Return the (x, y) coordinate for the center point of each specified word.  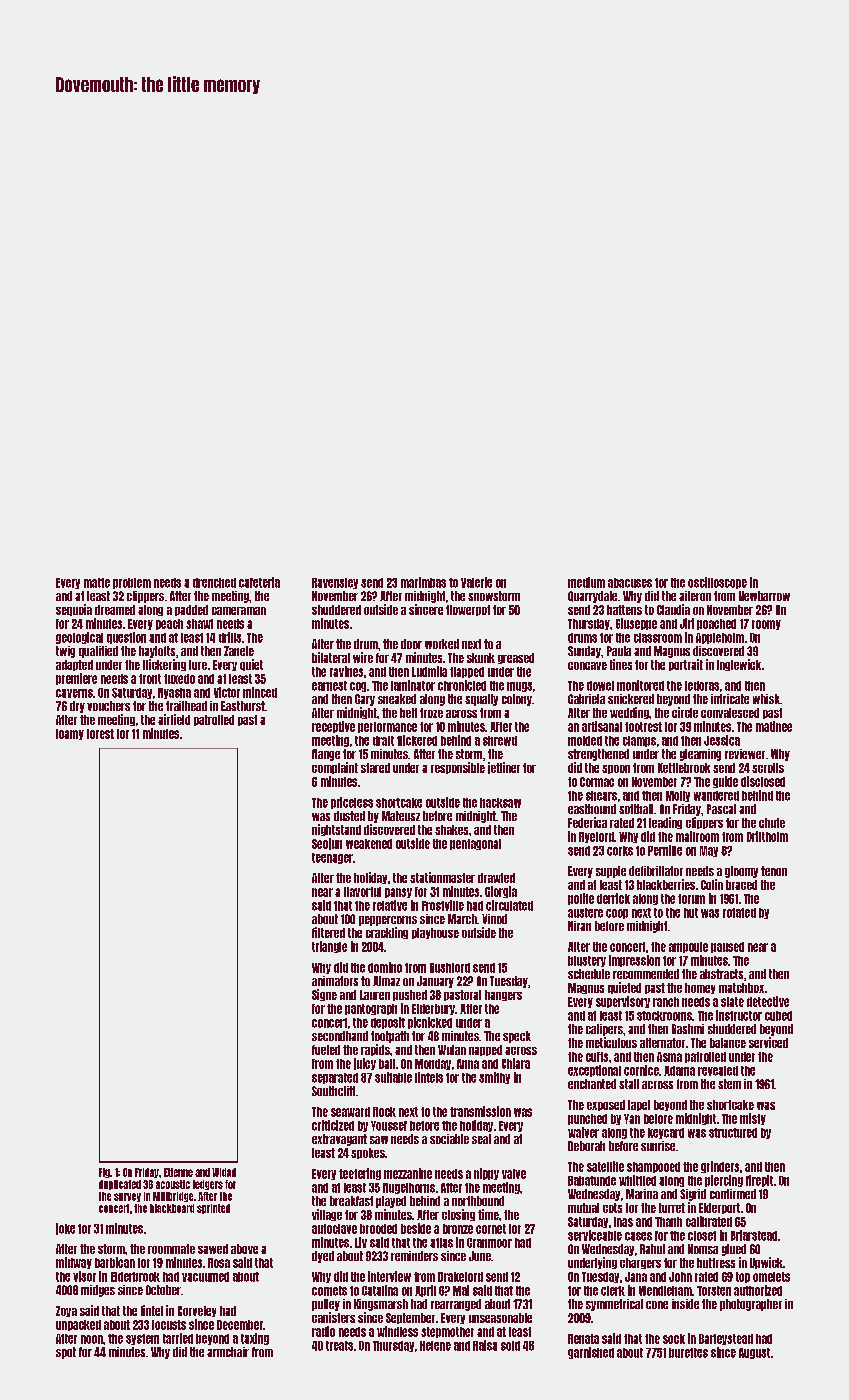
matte (97, 583)
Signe (324, 995)
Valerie (476, 582)
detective (768, 1001)
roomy (766, 625)
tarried (178, 1338)
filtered (328, 932)
